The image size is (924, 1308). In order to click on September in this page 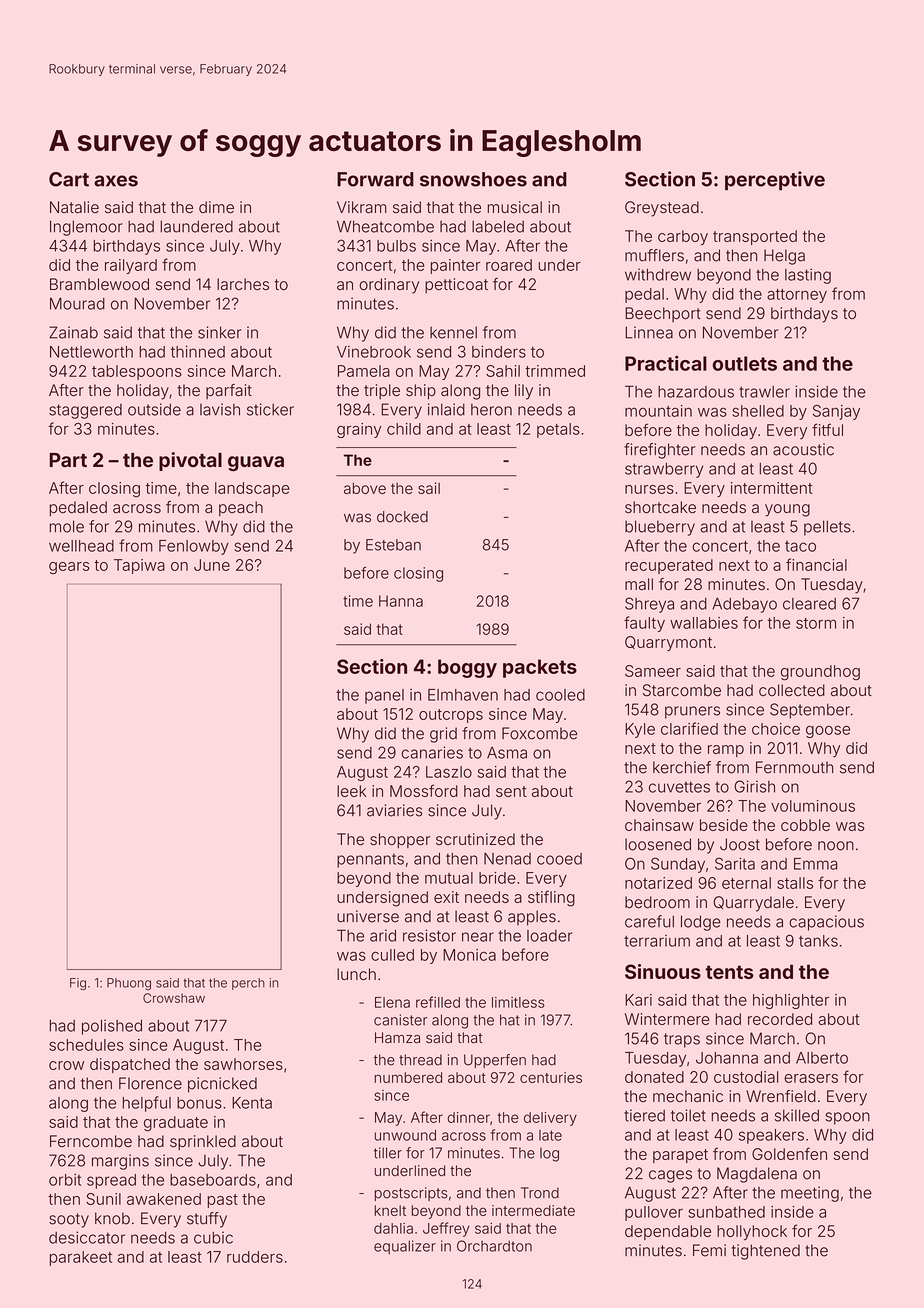, I will do `click(810, 711)`.
